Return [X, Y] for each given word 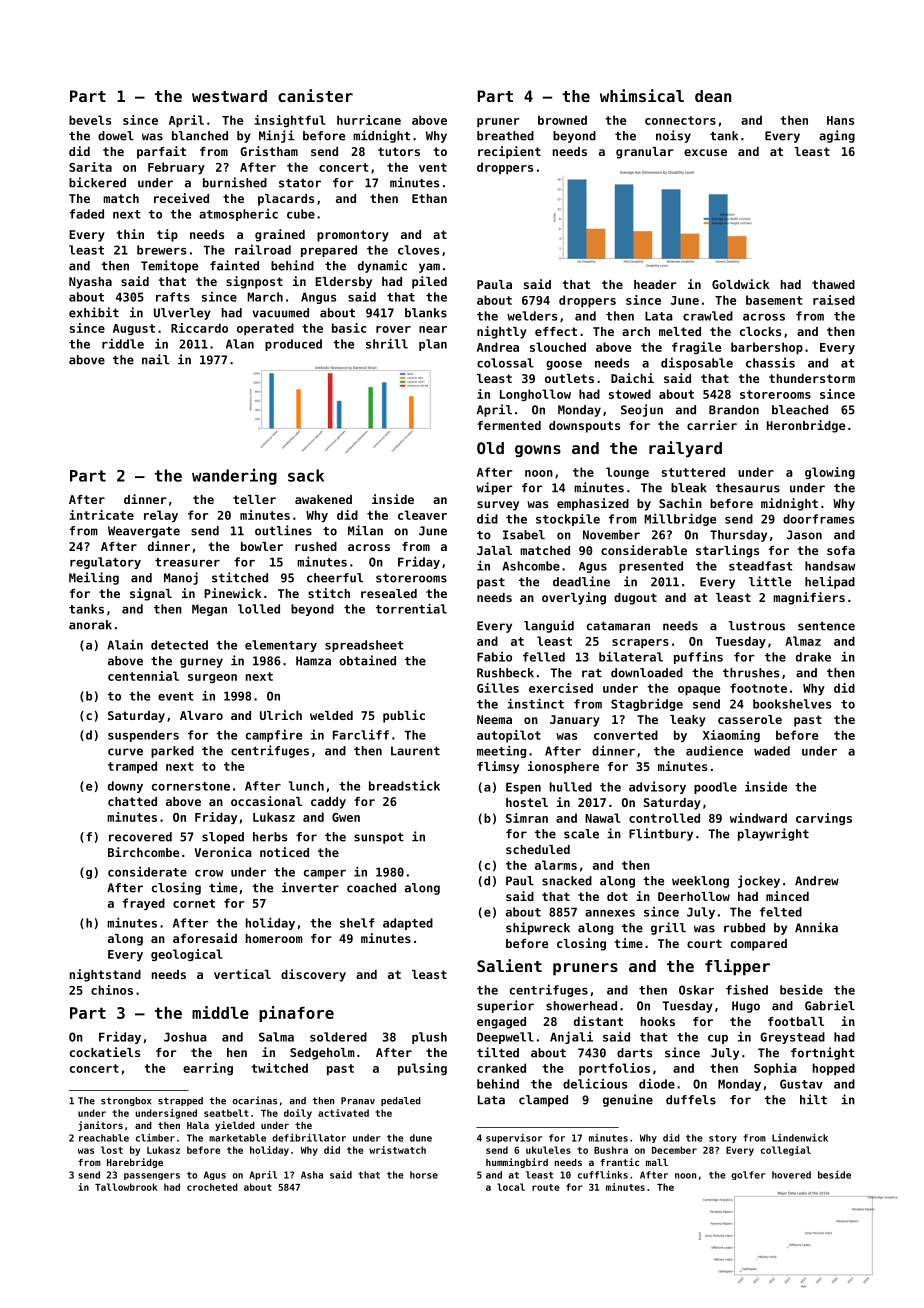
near [433, 329]
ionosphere [563, 767]
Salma [276, 1037]
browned [562, 120]
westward [229, 96]
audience [714, 750]
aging [837, 136]
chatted [132, 801]
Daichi [632, 378]
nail [155, 359]
